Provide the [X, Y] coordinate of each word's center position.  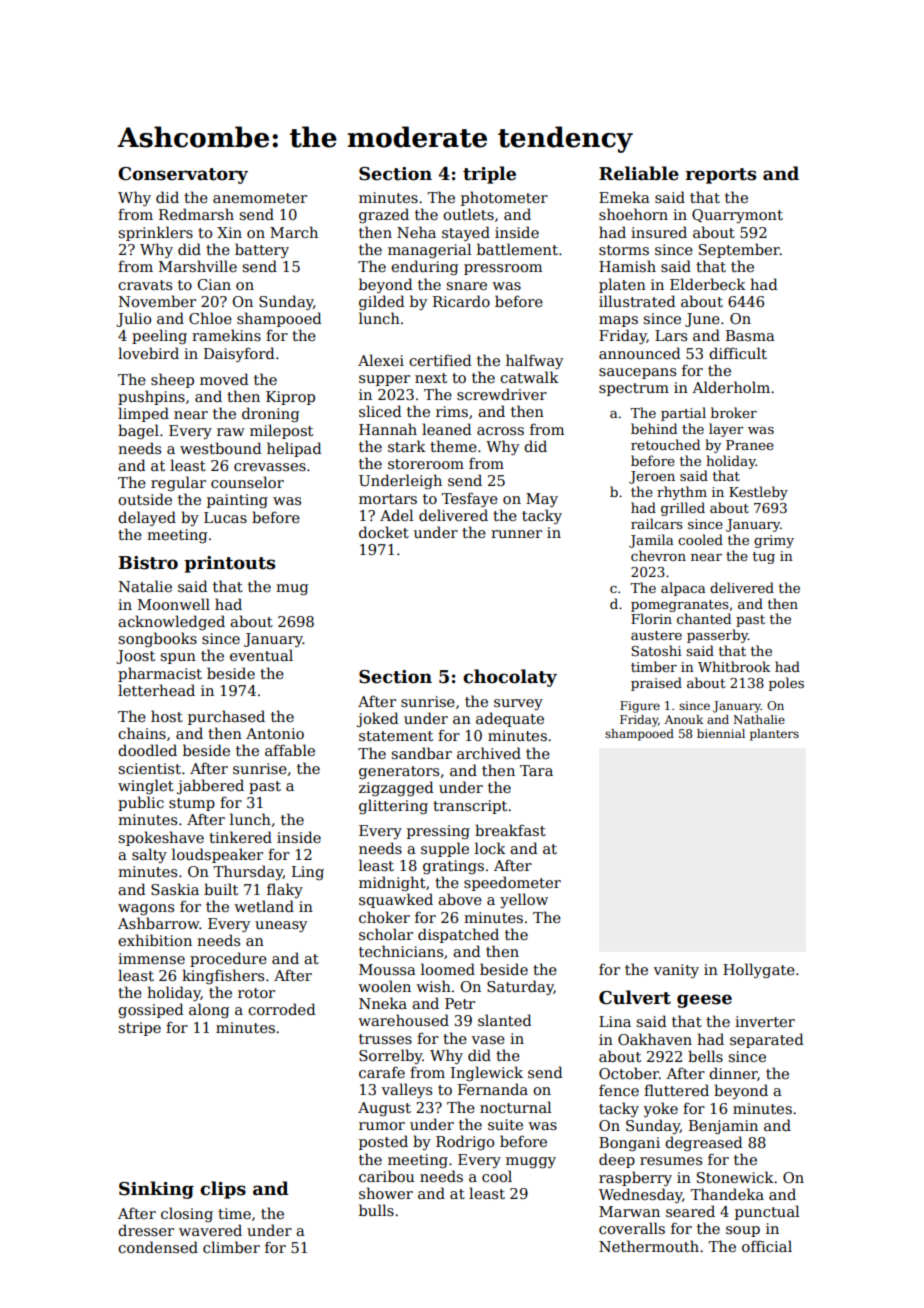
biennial [721, 733]
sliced [380, 411]
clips [223, 1190]
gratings [453, 867]
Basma [750, 335]
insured [659, 232]
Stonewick [735, 1177]
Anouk [683, 719]
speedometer [512, 883]
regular [178, 483]
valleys [406, 1090]
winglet [146, 786]
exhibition [155, 940]
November [157, 301]
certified [440, 360]
